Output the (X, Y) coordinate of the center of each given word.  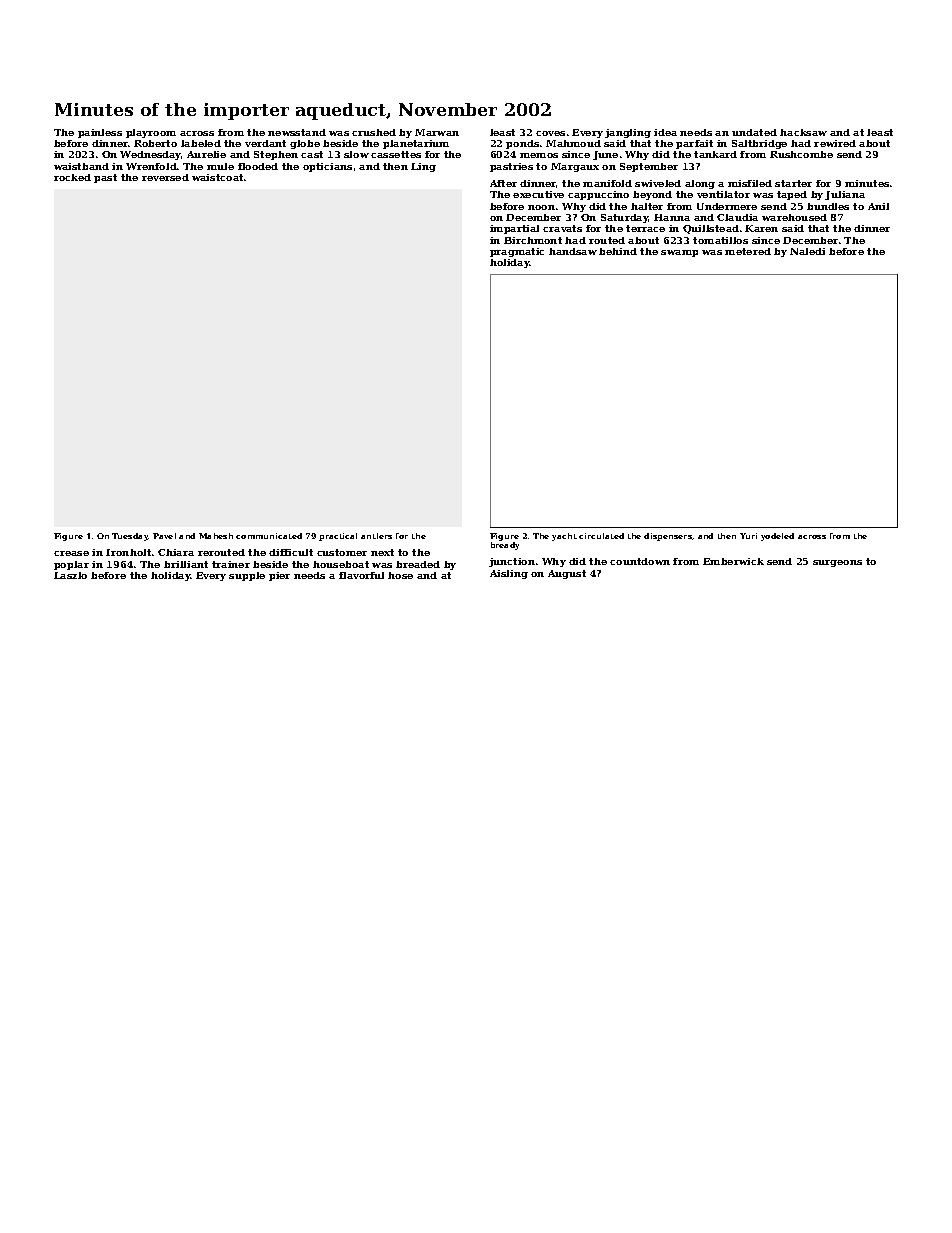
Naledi (807, 251)
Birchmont (533, 240)
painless (100, 133)
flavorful (361, 575)
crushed (374, 132)
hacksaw (803, 132)
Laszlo (70, 575)
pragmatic (517, 252)
